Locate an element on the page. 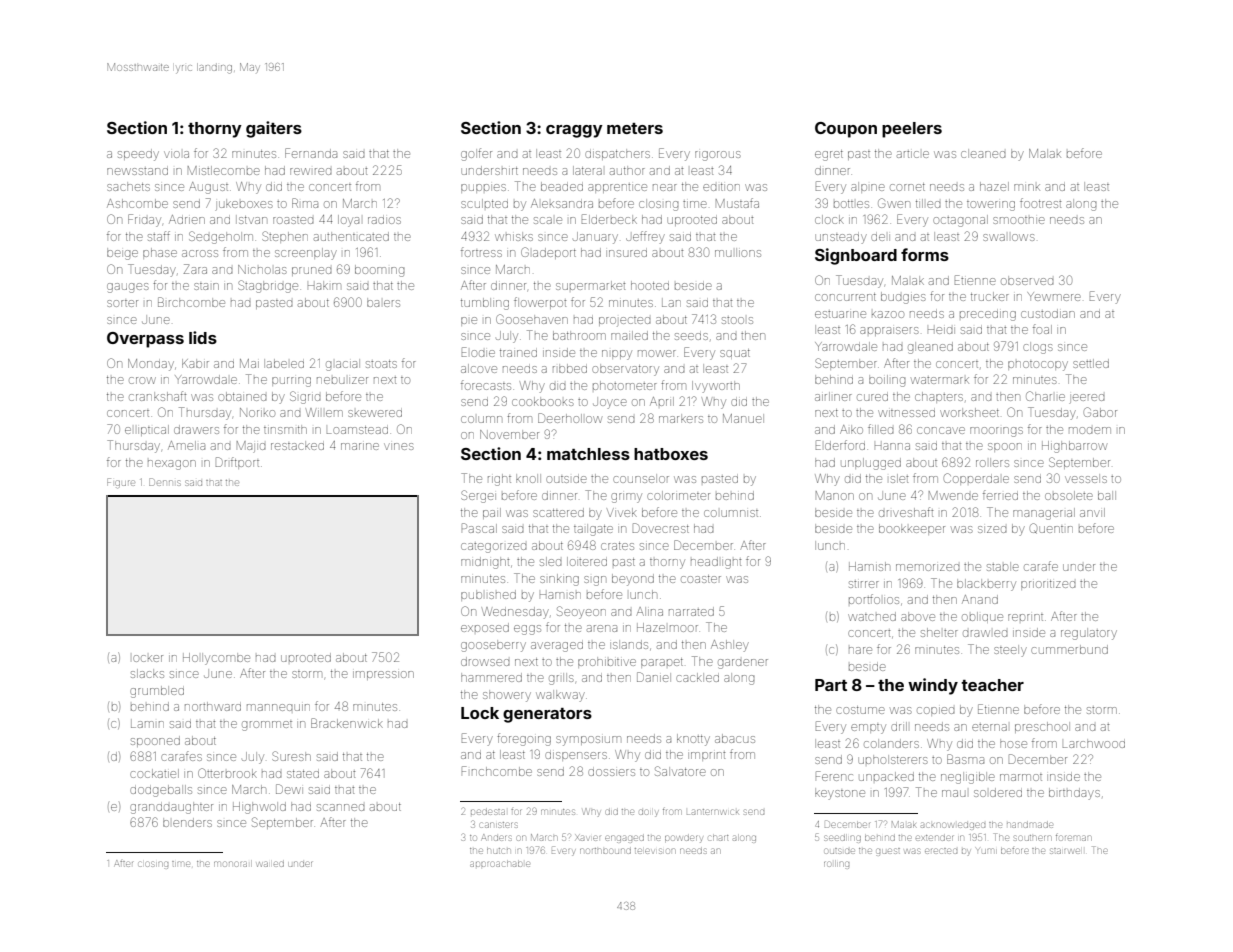 The height and width of the document is (952, 1233). cackled is located at coordinates (697, 677).
